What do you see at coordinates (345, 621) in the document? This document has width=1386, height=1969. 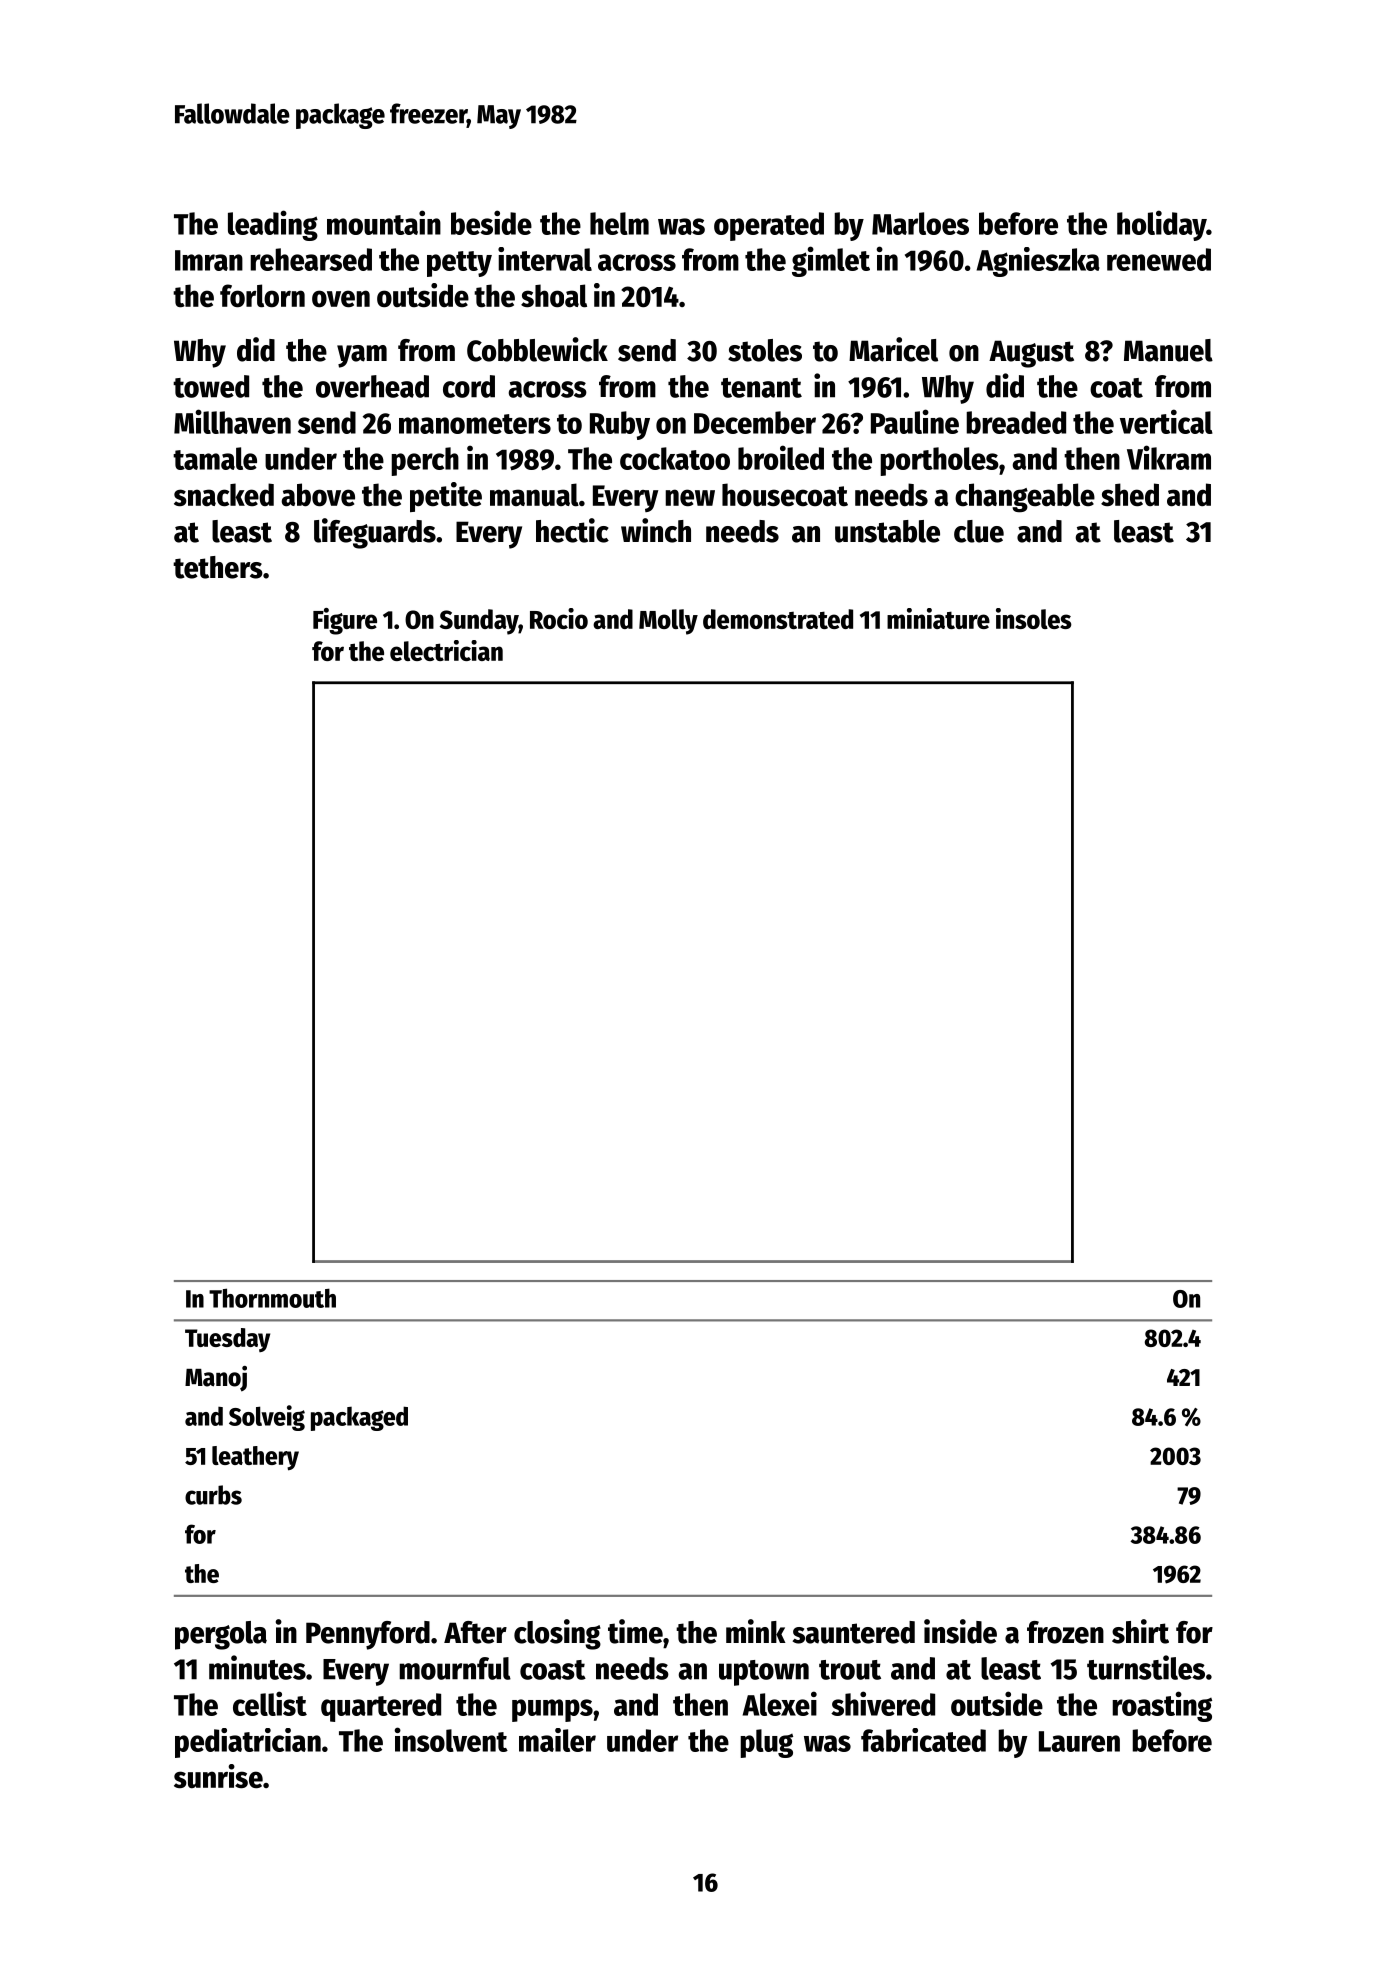 I see `Figure` at bounding box center [345, 621].
